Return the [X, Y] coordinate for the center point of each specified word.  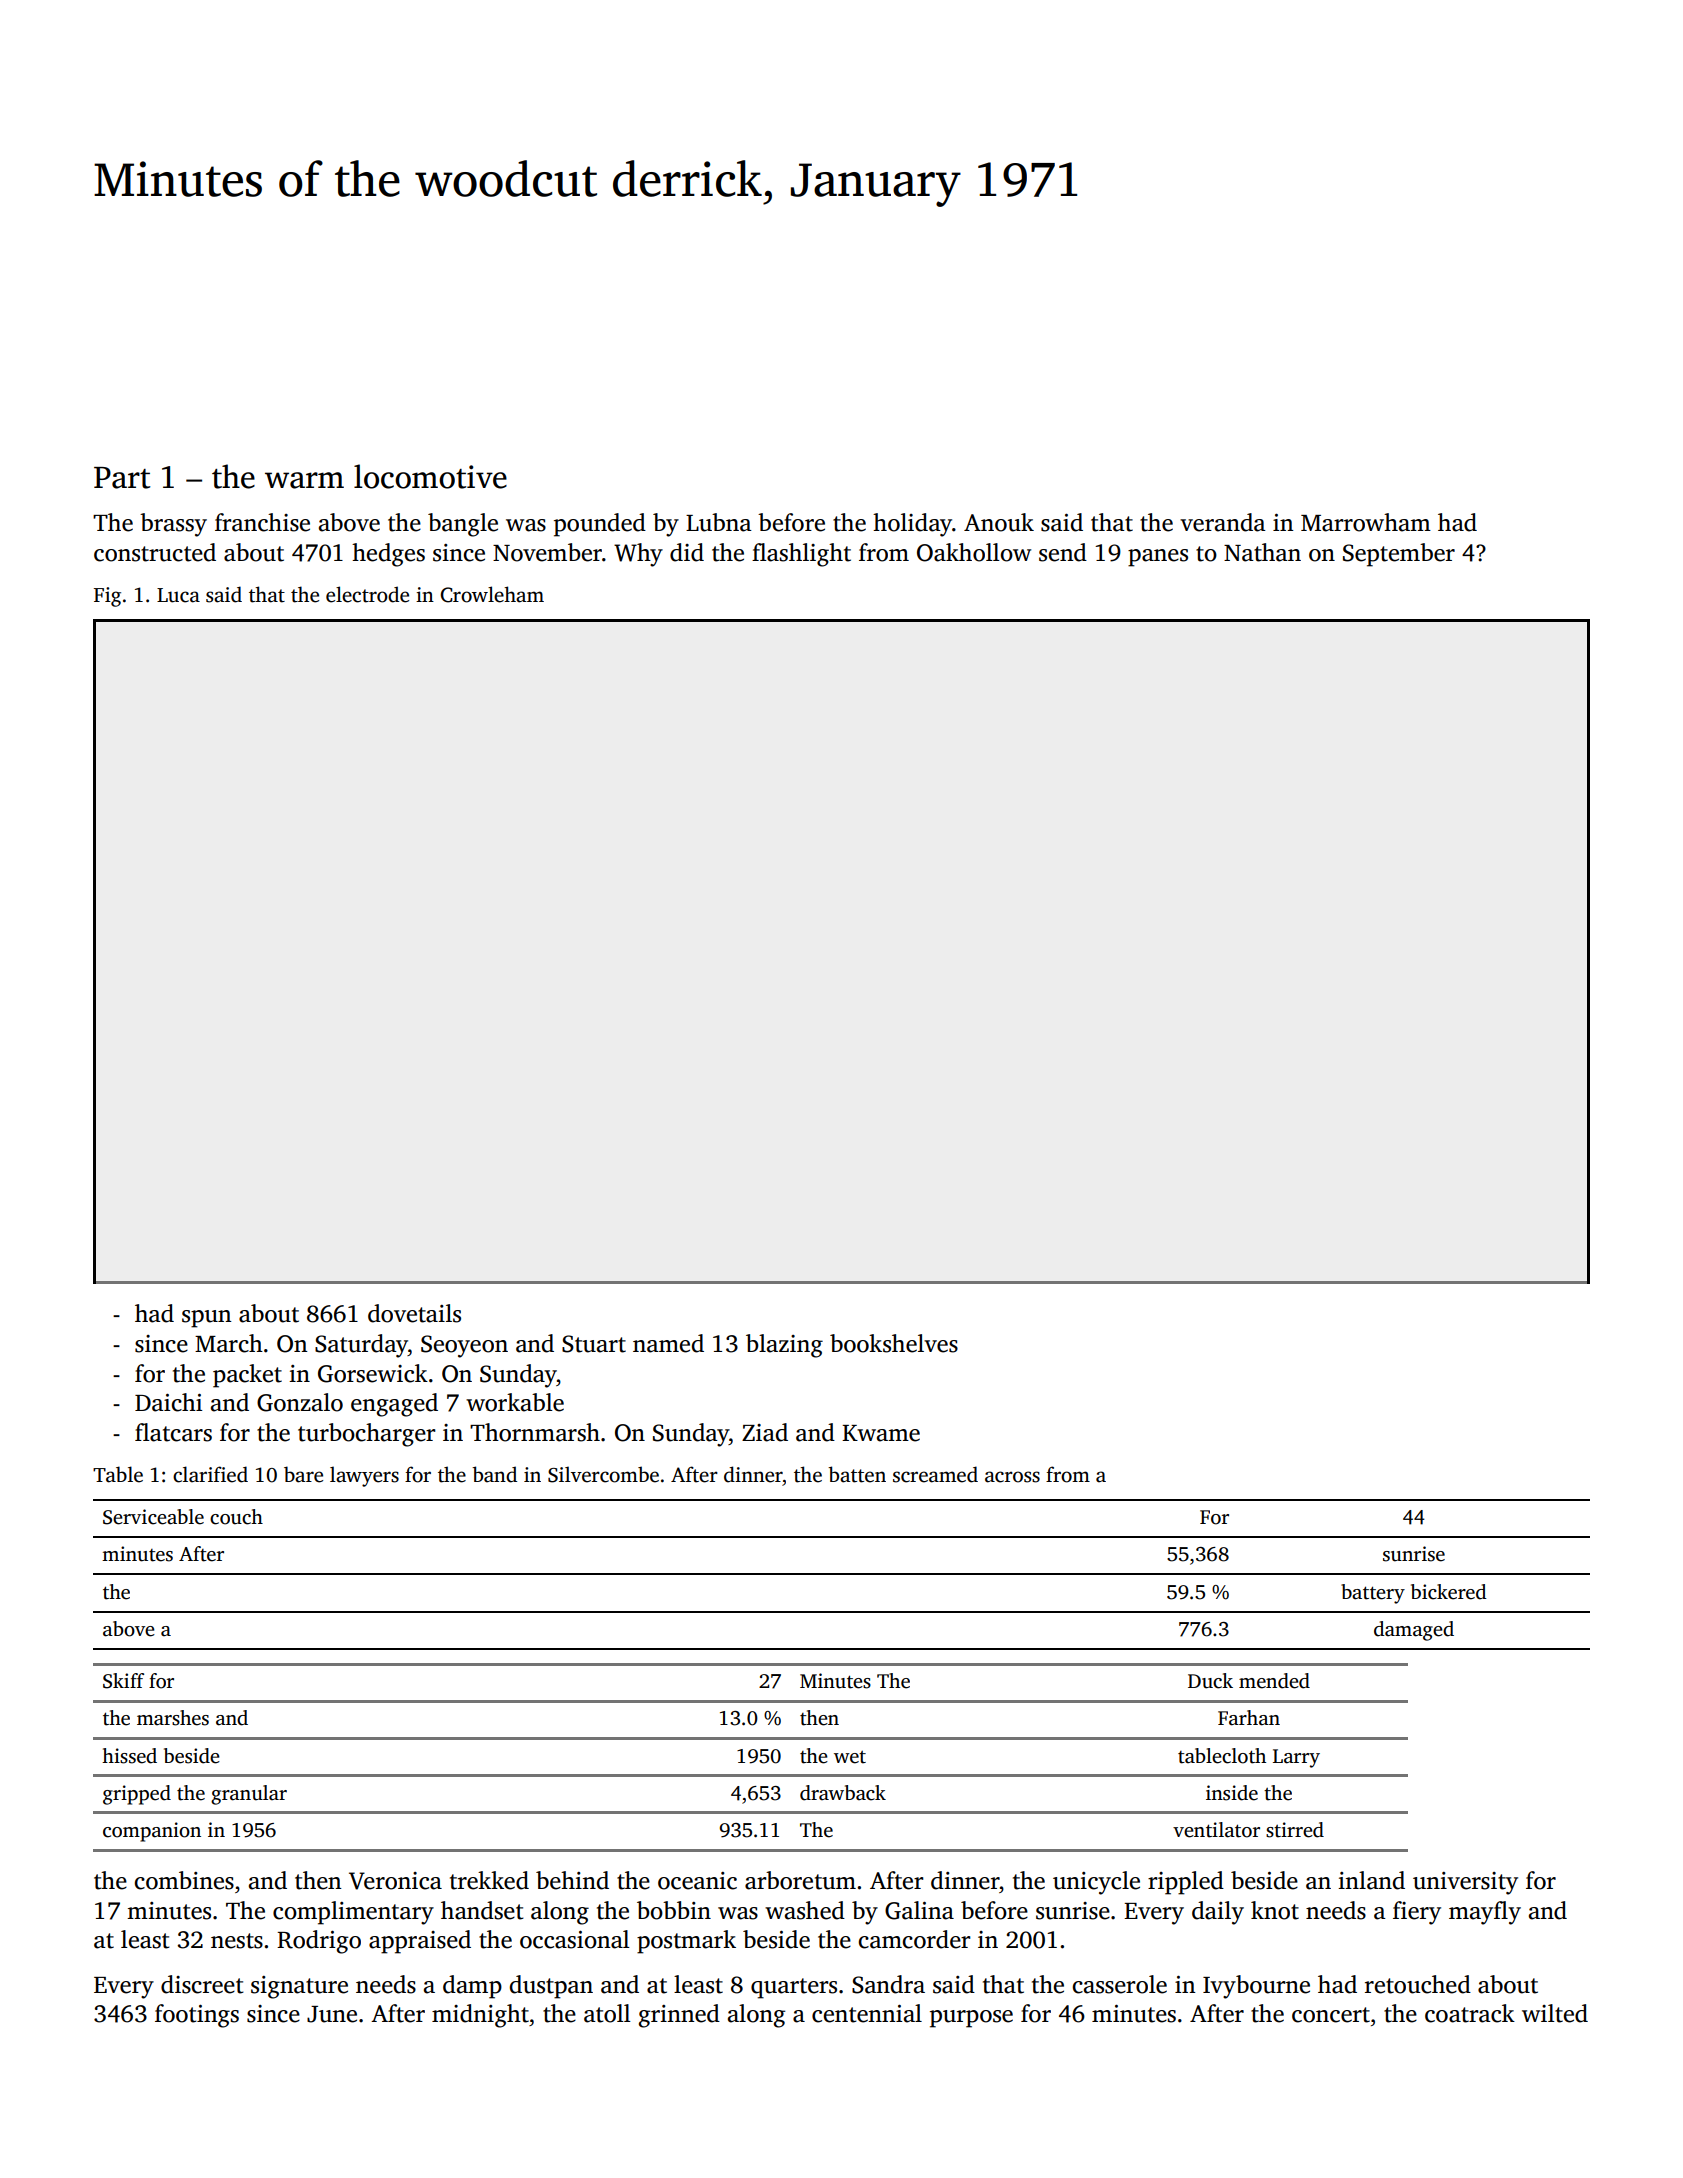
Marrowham [1366, 522]
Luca [178, 595]
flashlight [801, 555]
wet [850, 1757]
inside [1232, 1793]
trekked [489, 1880]
